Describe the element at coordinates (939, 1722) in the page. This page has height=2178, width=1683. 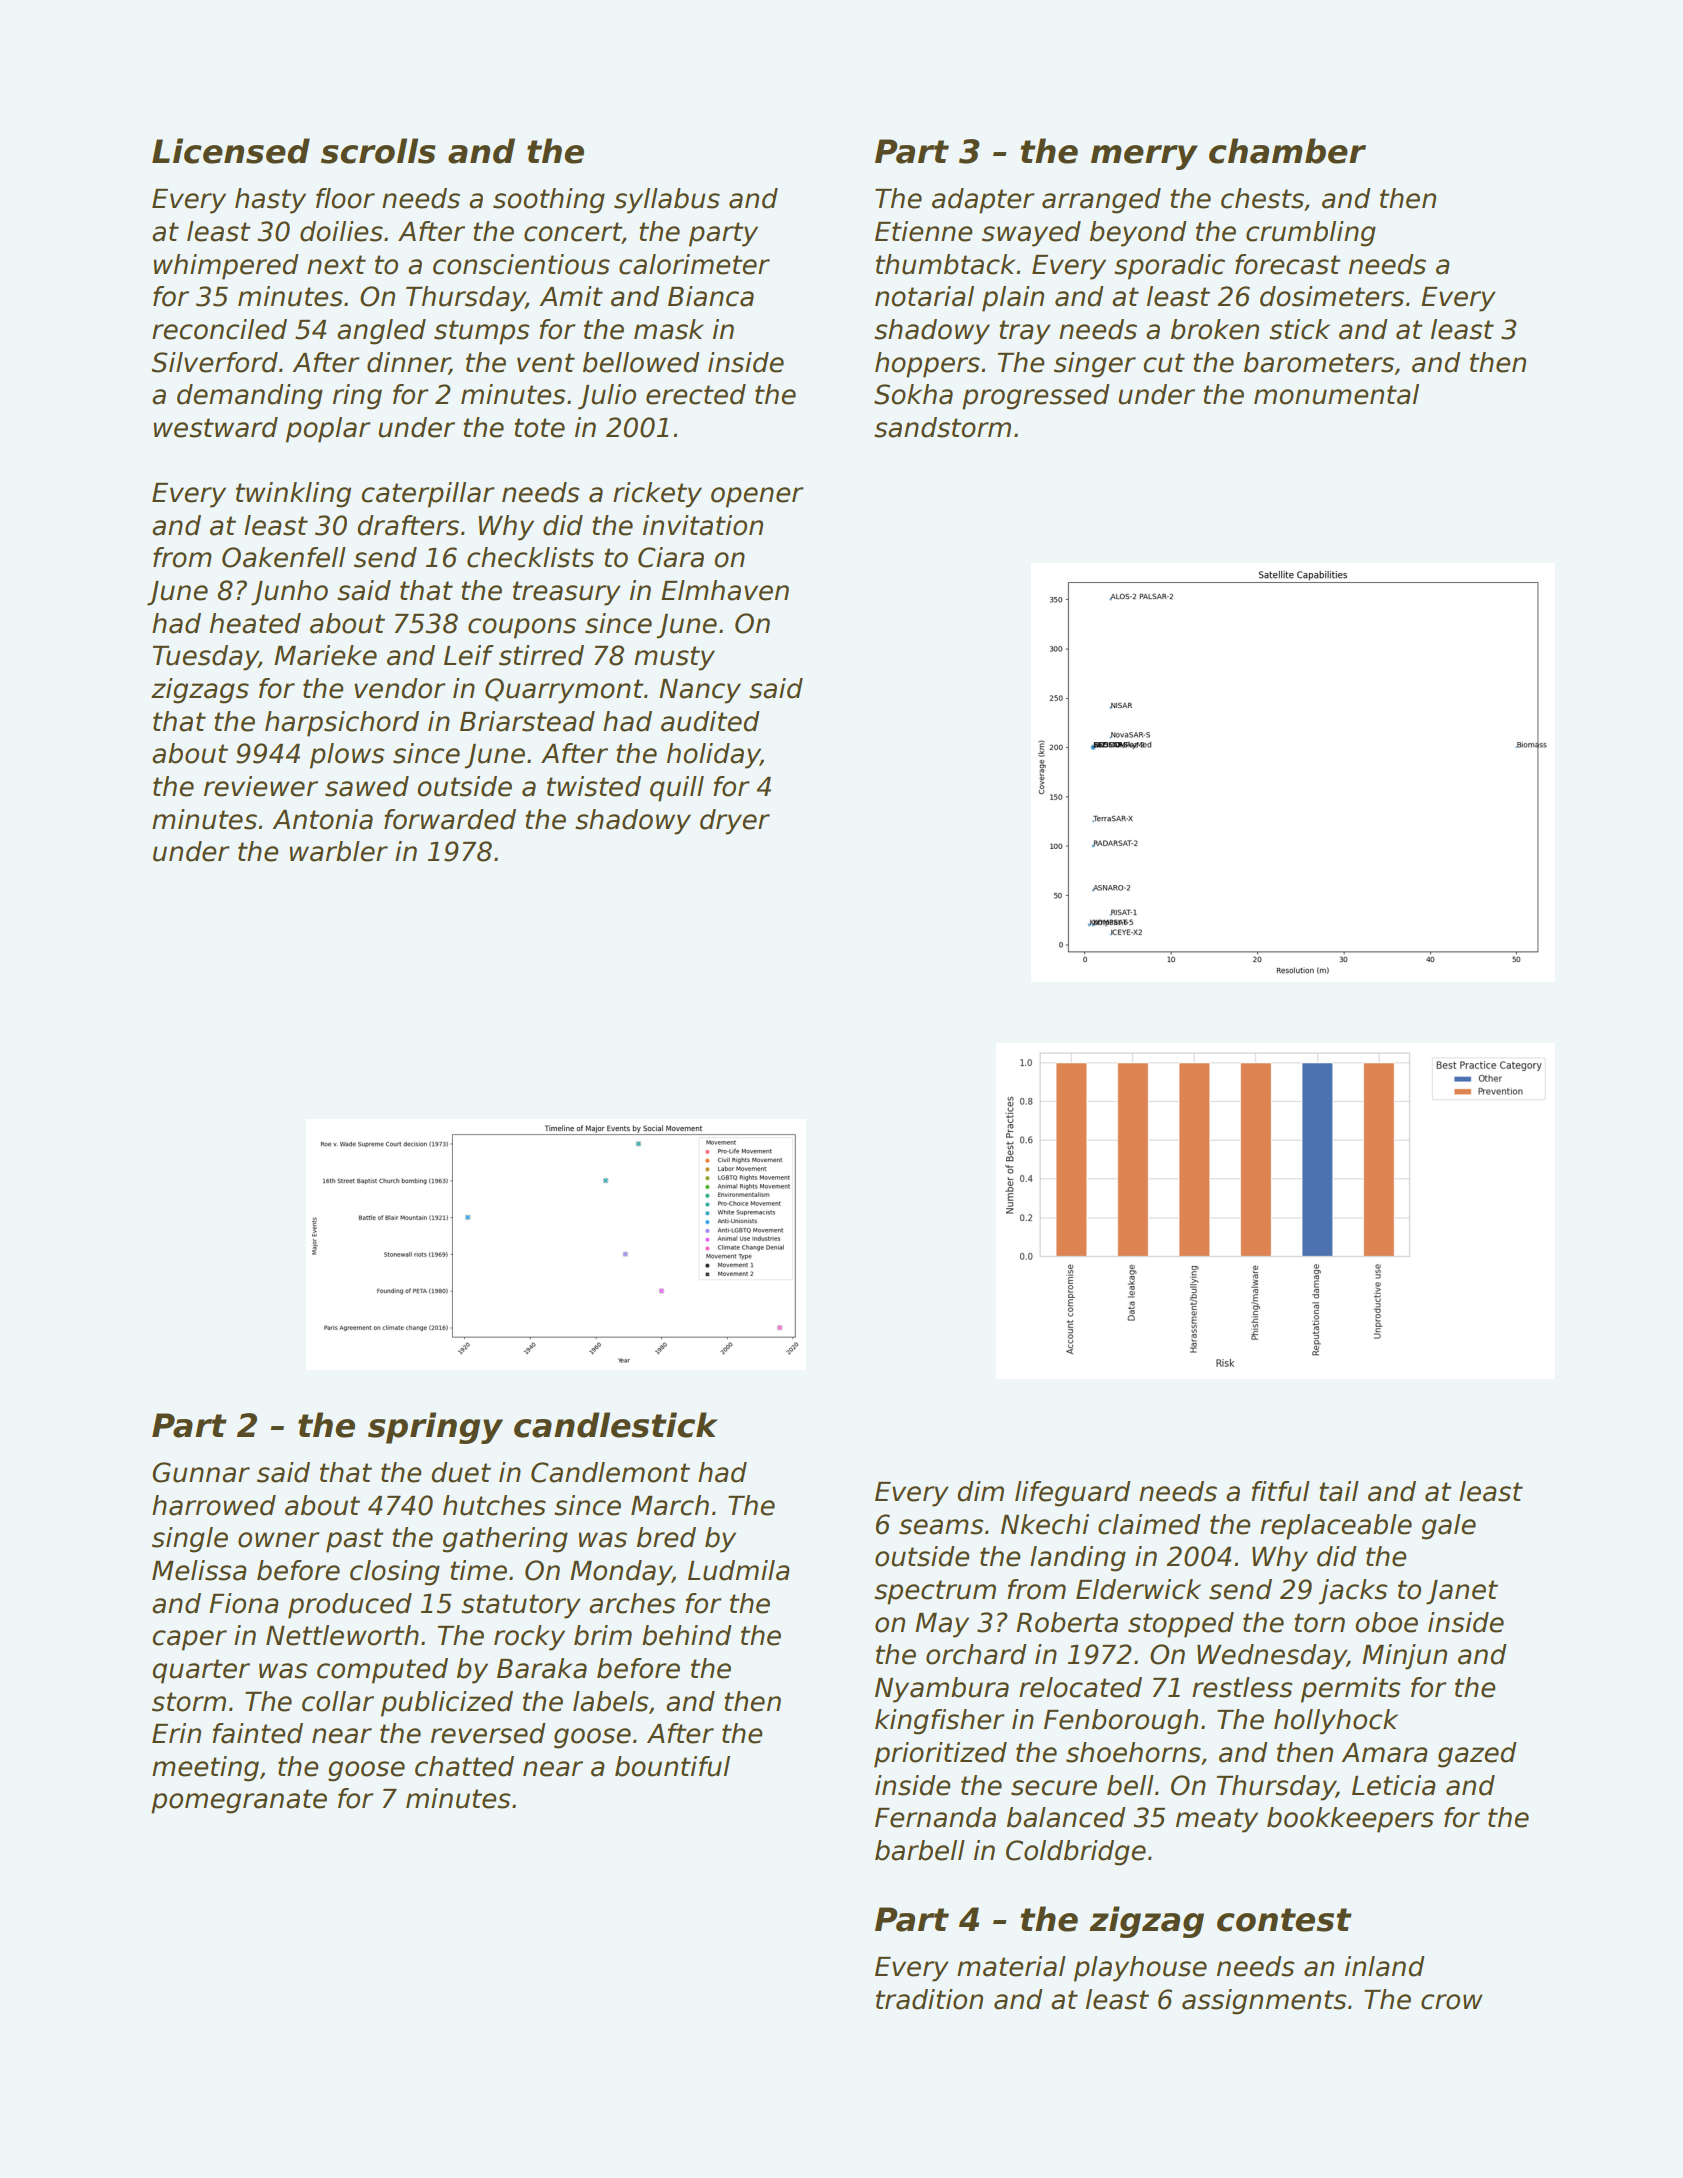
I see `kingfisher` at that location.
